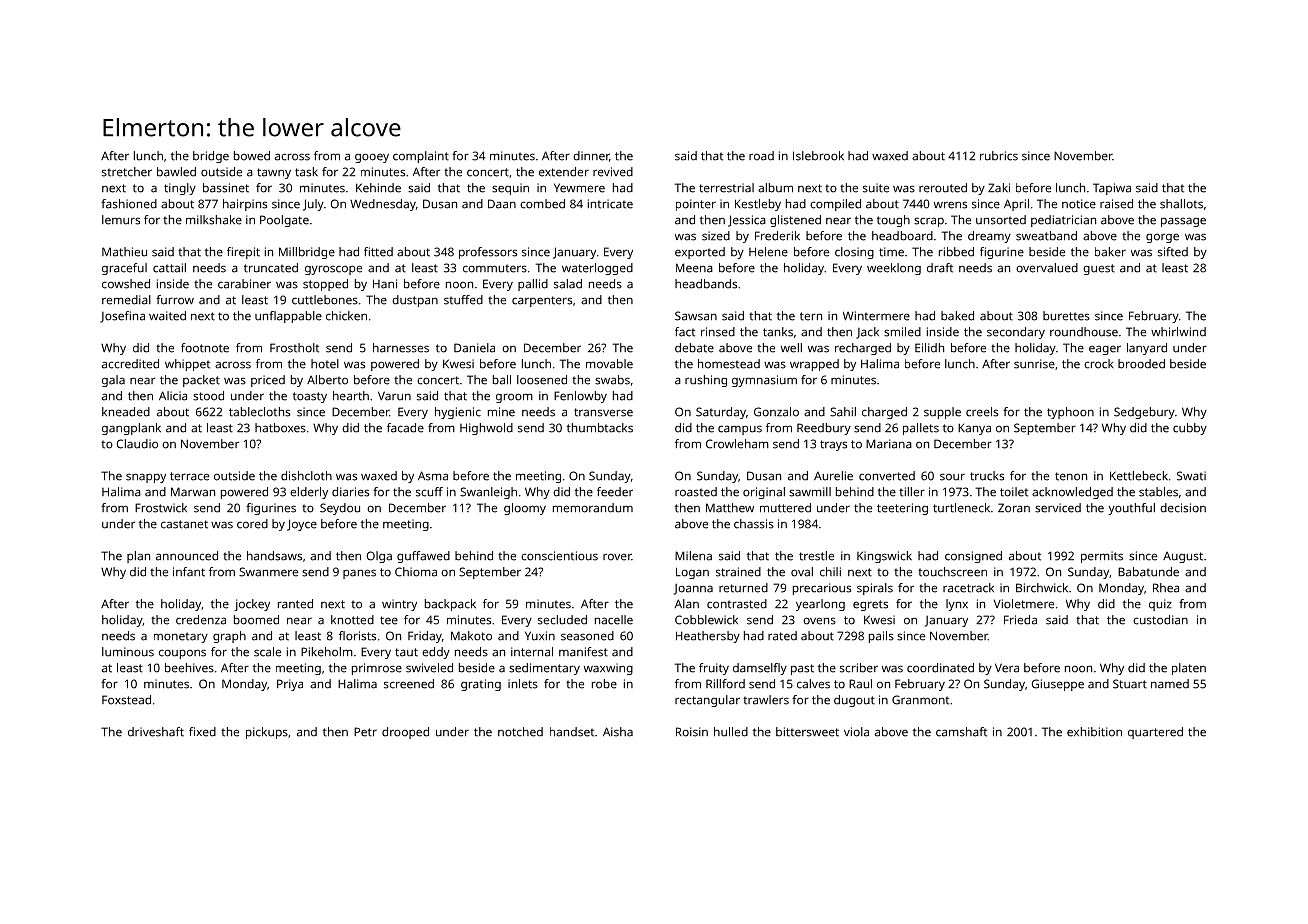 This page has width=1308, height=924. Describe the element at coordinates (187, 556) in the page. I see `announced` at that location.
